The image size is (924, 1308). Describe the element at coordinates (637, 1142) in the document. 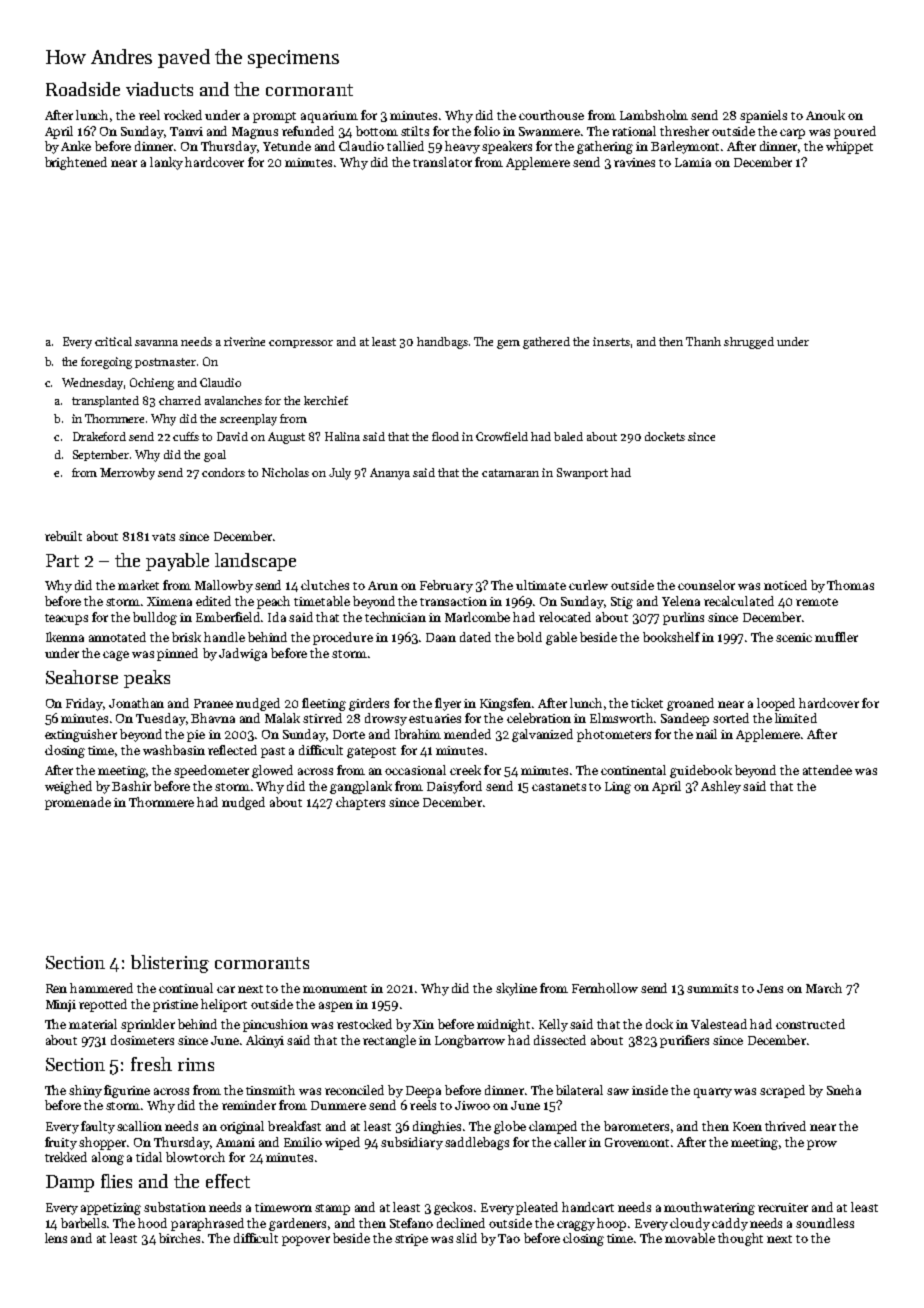

I see `Grovemont` at that location.
